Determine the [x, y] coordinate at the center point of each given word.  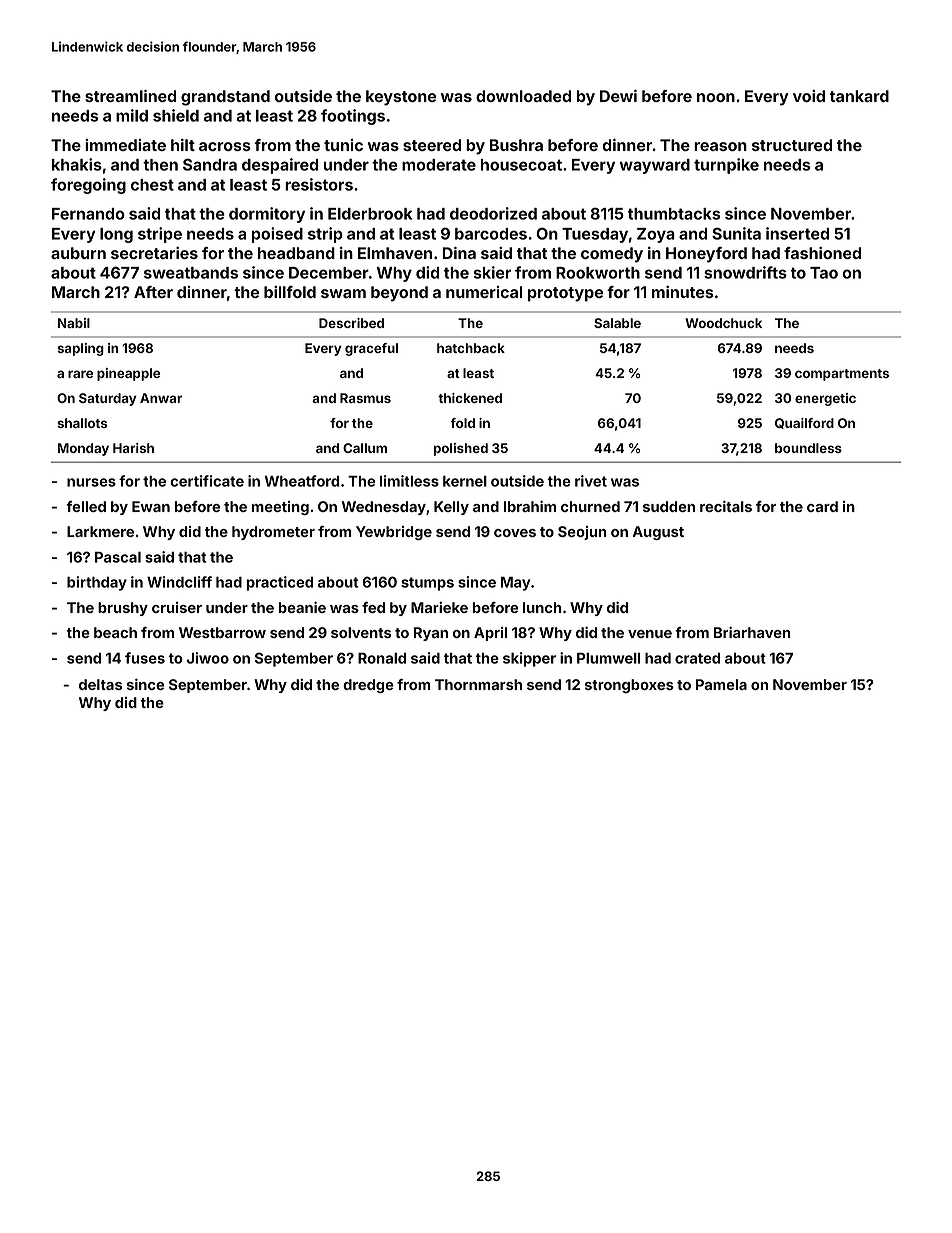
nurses [91, 482]
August [658, 533]
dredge [368, 686]
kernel [465, 481]
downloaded [523, 96]
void [809, 96]
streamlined [130, 96]
